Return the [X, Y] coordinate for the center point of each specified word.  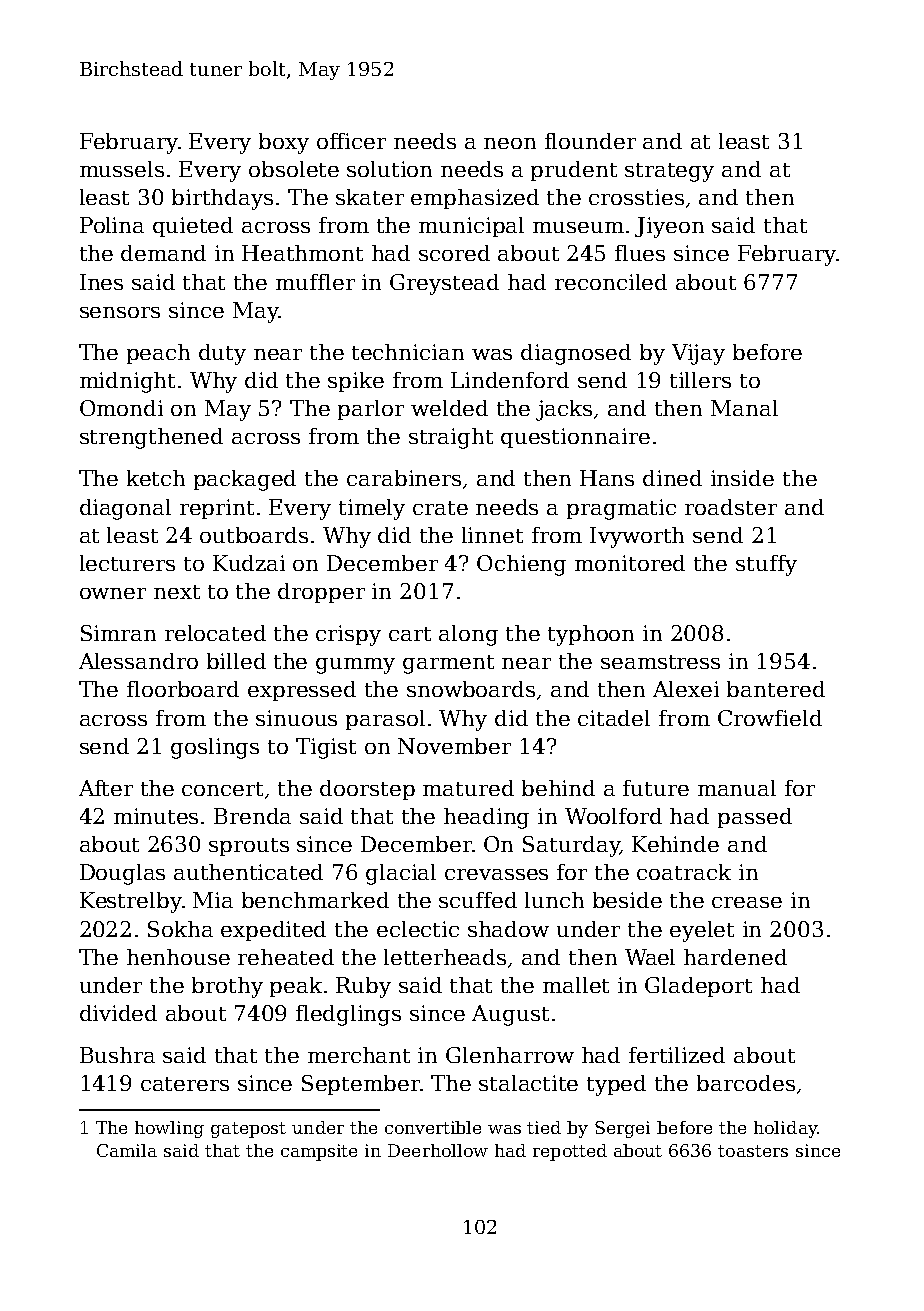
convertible [433, 1127]
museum [578, 227]
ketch [156, 478]
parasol [385, 720]
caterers [185, 1084]
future [656, 788]
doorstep [367, 790]
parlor [371, 410]
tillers [700, 380]
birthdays [222, 199]
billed [236, 661]
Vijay [698, 354]
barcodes [746, 1083]
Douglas [122, 874]
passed [755, 818]
